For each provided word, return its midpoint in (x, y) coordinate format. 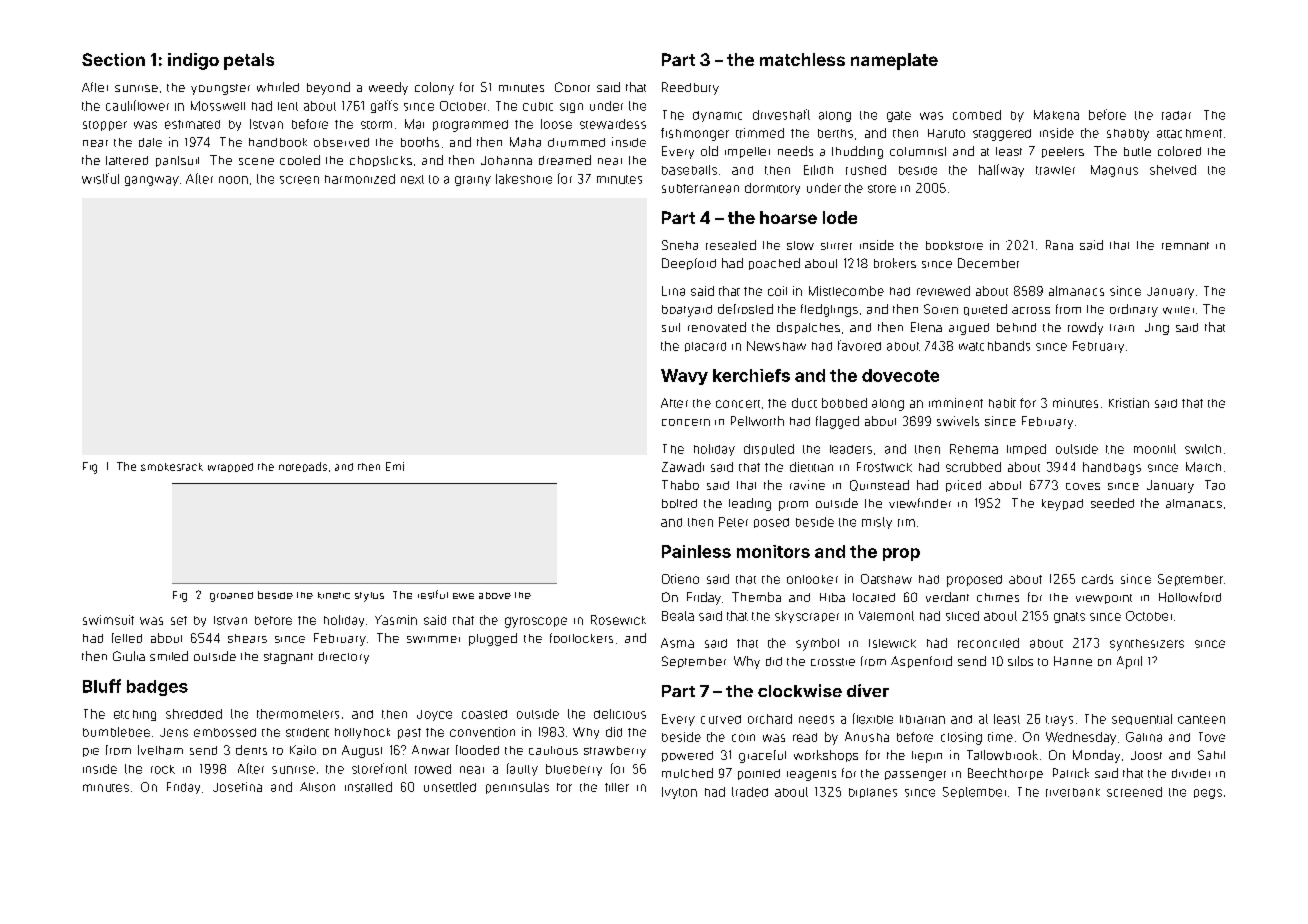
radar (1176, 115)
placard (705, 347)
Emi (395, 466)
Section (113, 59)
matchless (802, 59)
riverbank (1073, 792)
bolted (679, 503)
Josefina (237, 787)
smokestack (172, 467)
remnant (1185, 246)
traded (750, 792)
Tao (1215, 485)
